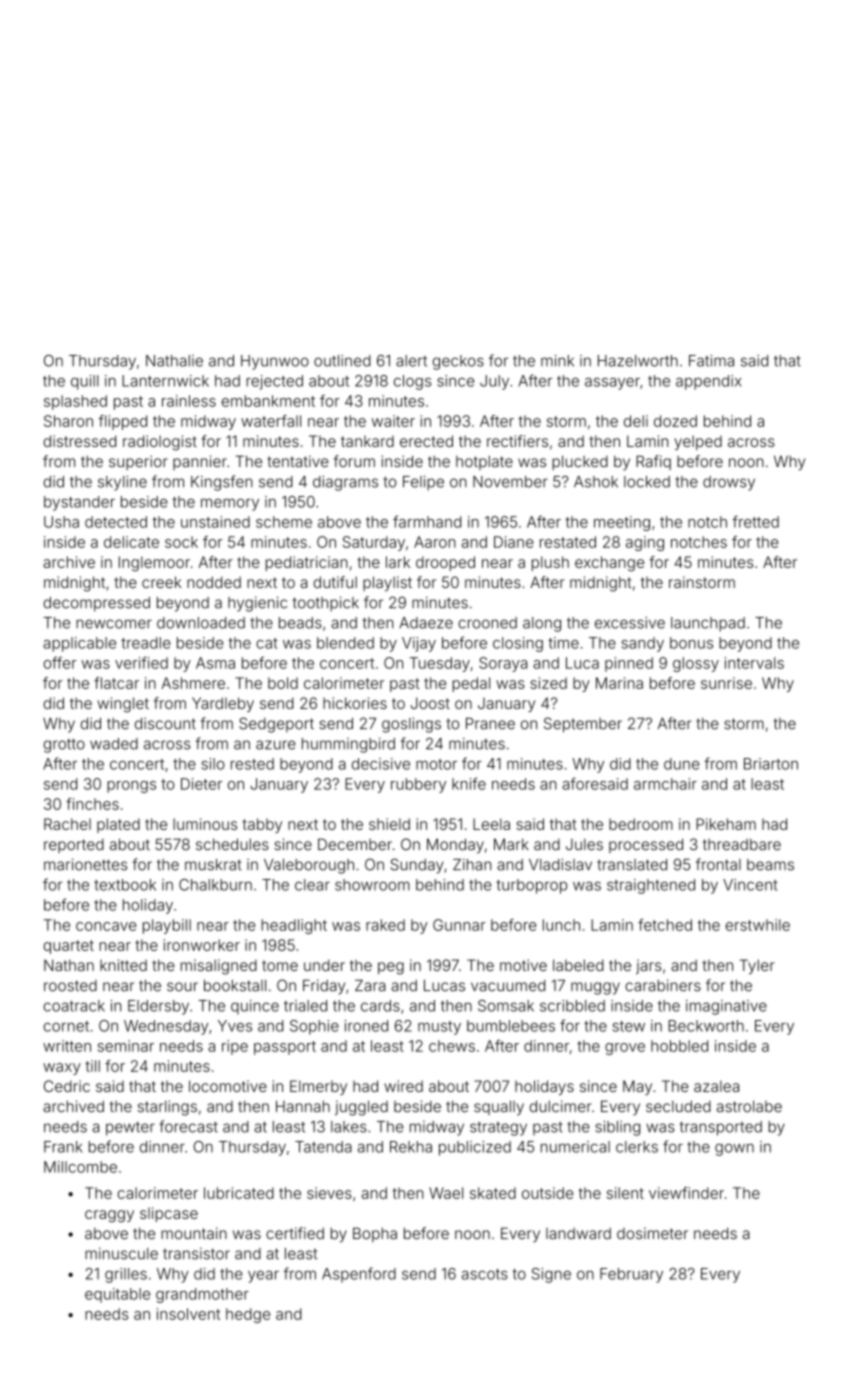 This page has width=849, height=1400. Describe the element at coordinates (393, 421) in the page. I see `waiter` at that location.
